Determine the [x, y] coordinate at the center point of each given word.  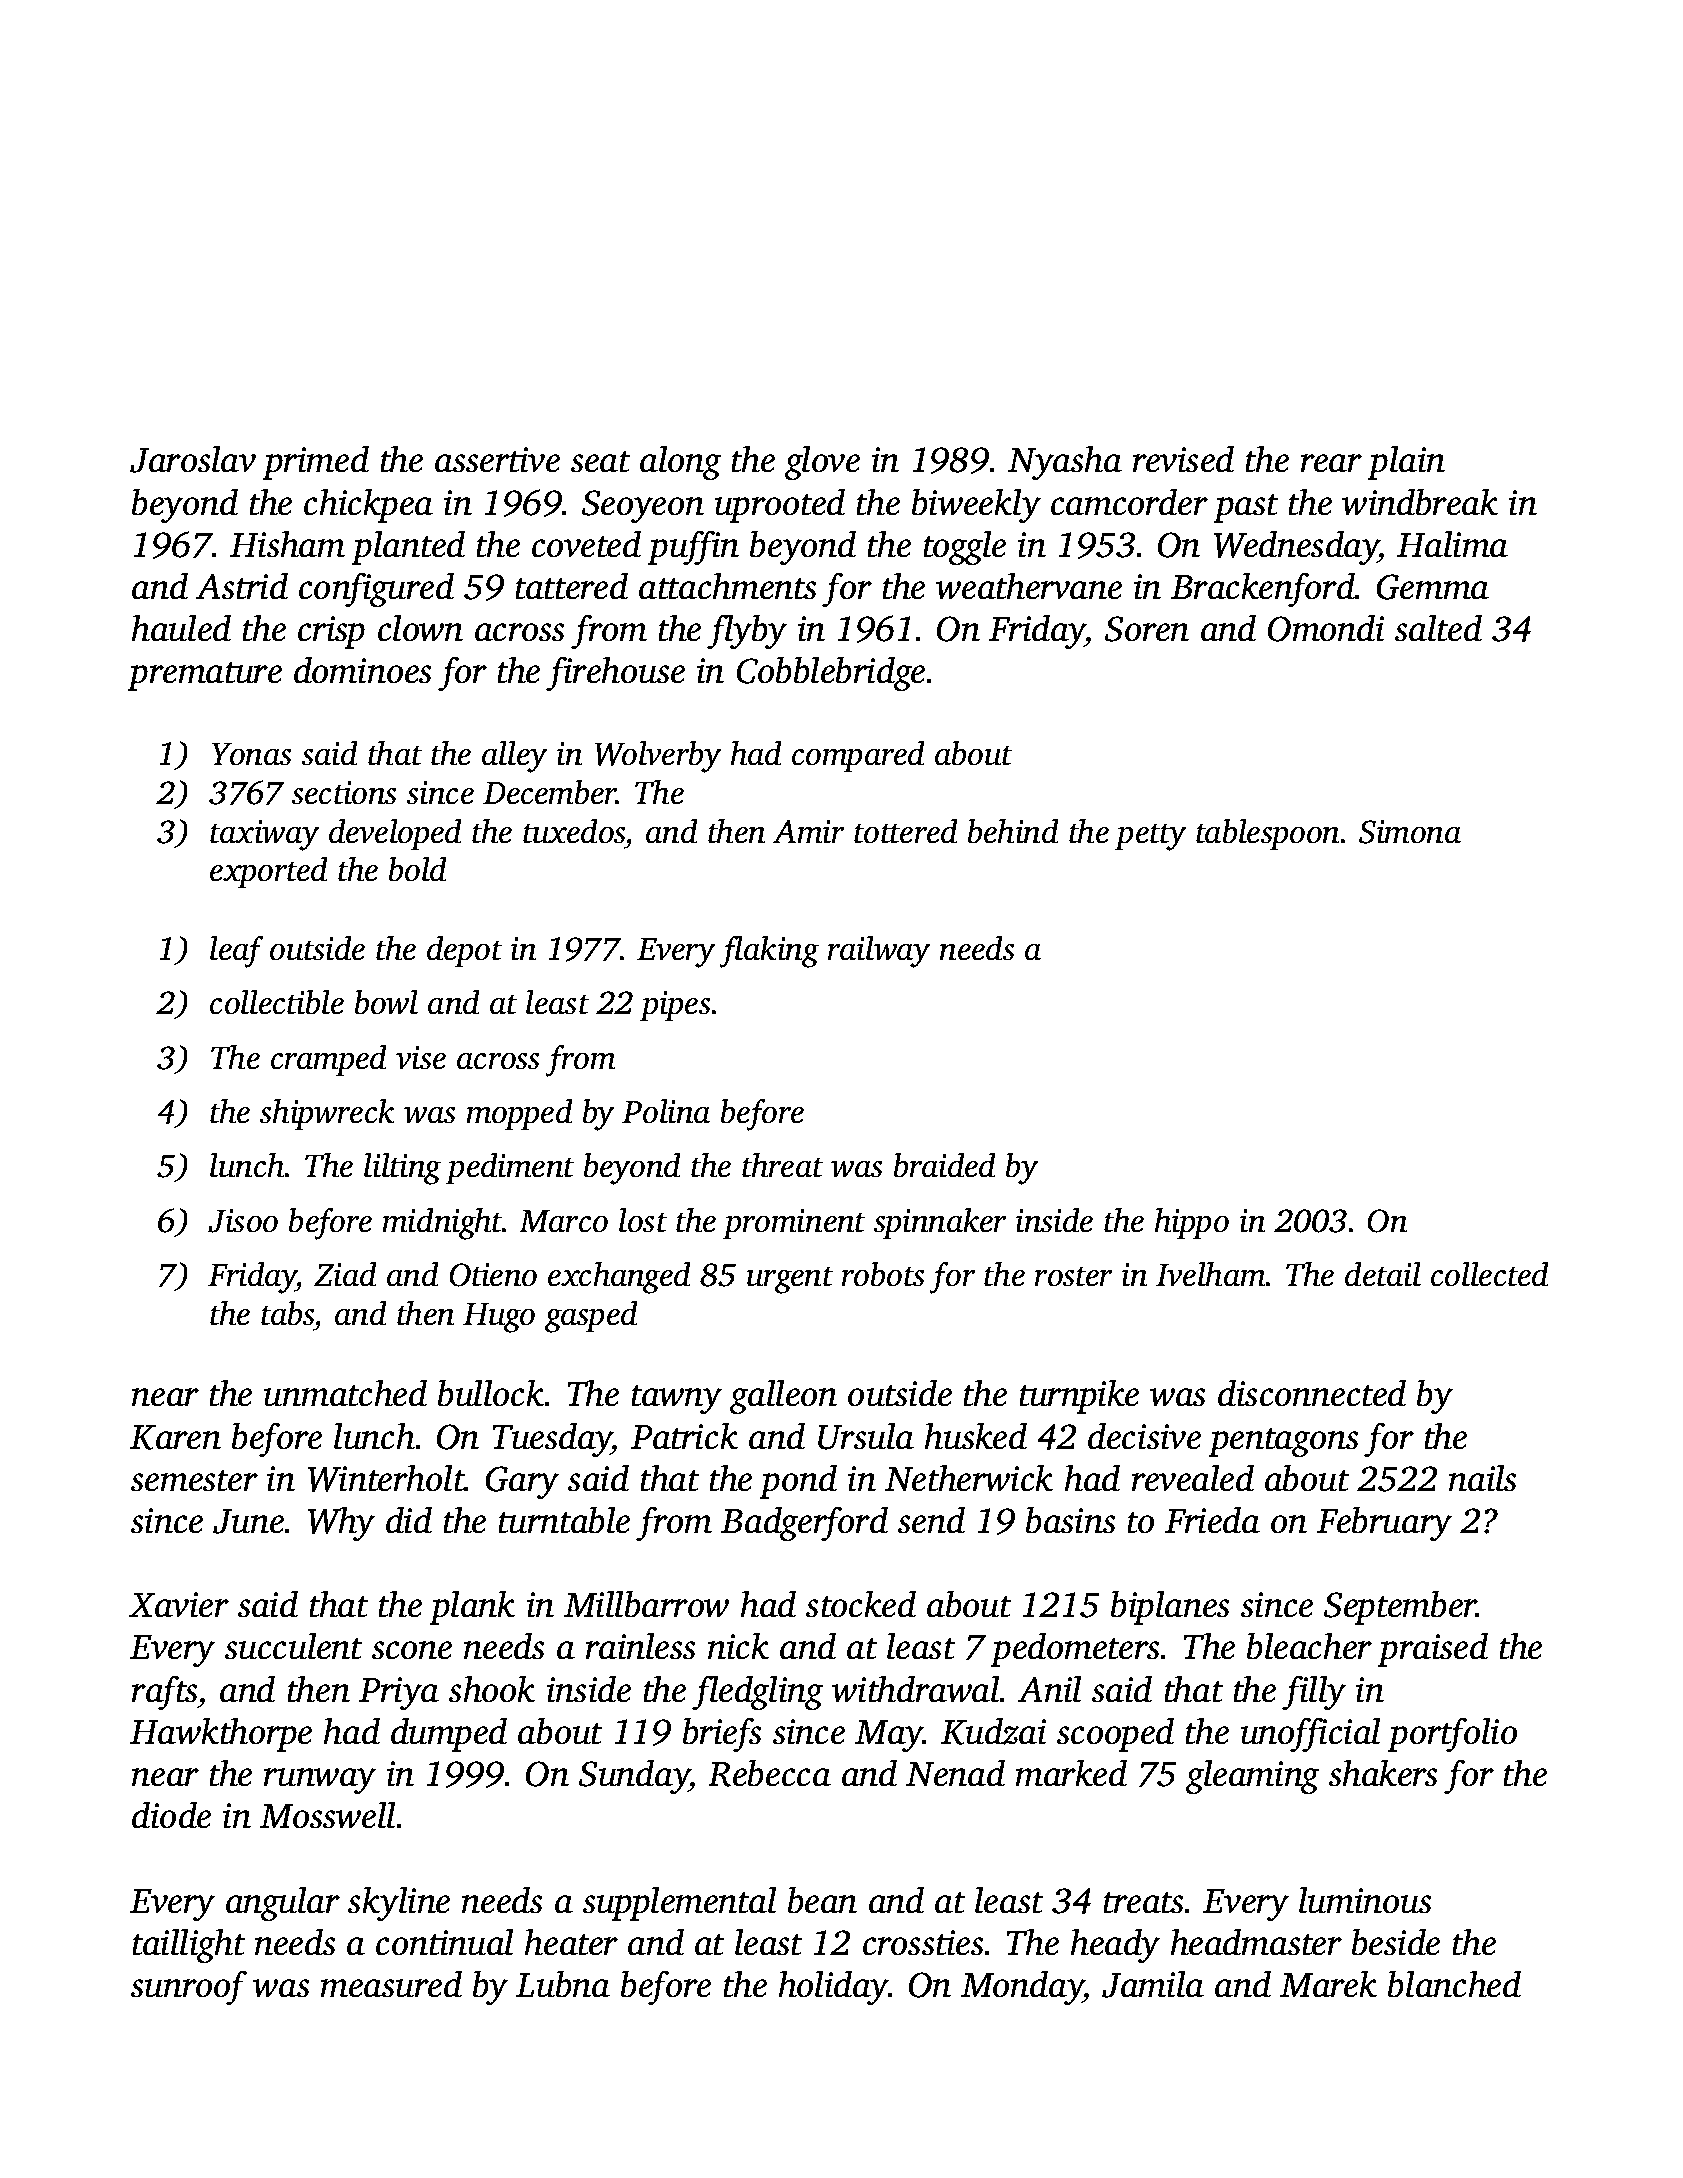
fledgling [757, 1693]
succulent [293, 1646]
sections [344, 792]
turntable [564, 1520]
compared [858, 756]
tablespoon [1267, 834]
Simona [1410, 832]
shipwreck [327, 1114]
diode [171, 1815]
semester [194, 1480]
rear [1331, 463]
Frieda [1212, 1520]
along [680, 463]
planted [408, 548]
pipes [675, 1006]
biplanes [1170, 1608]
